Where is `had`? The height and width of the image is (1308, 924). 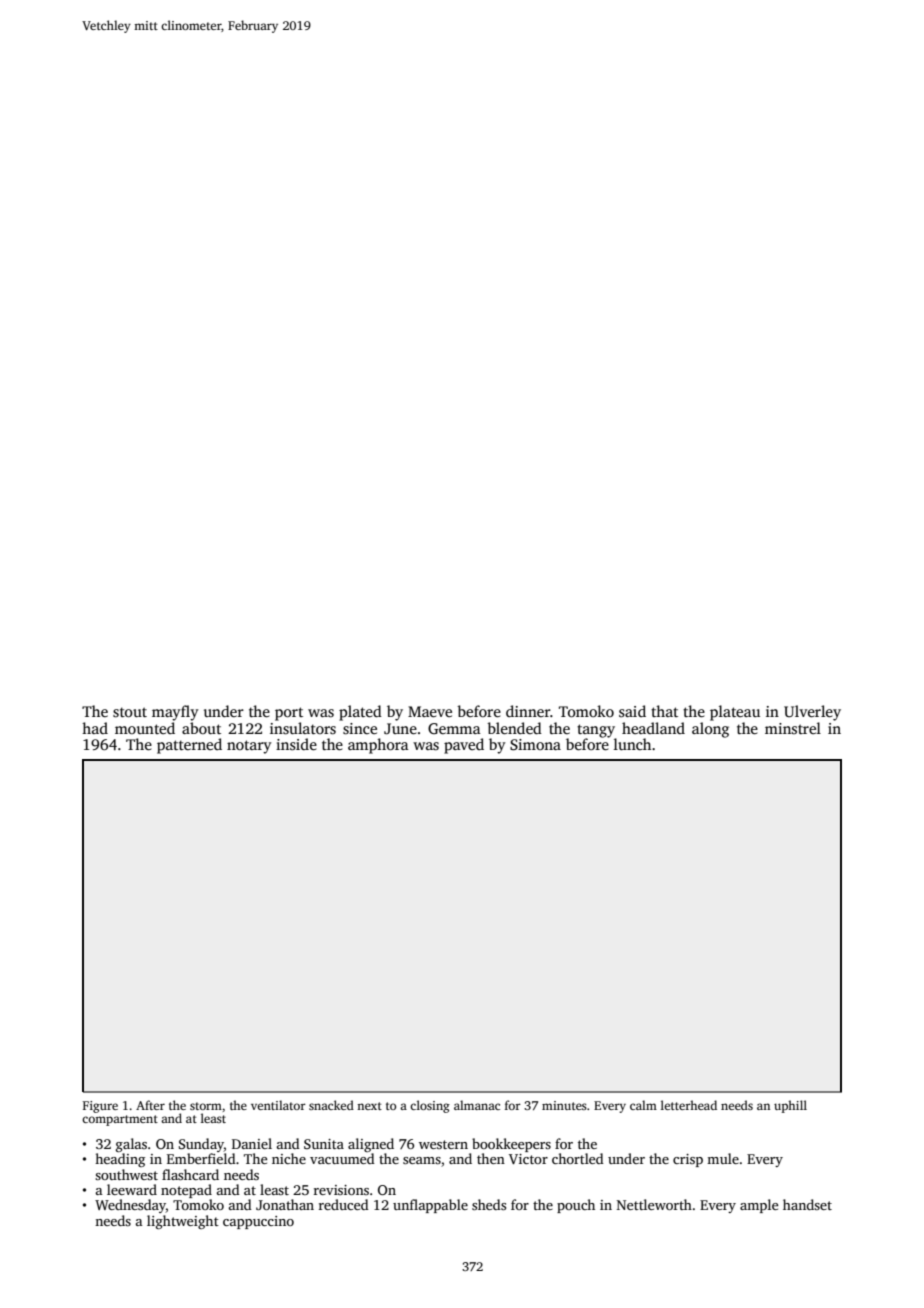 had is located at coordinates (95, 728).
